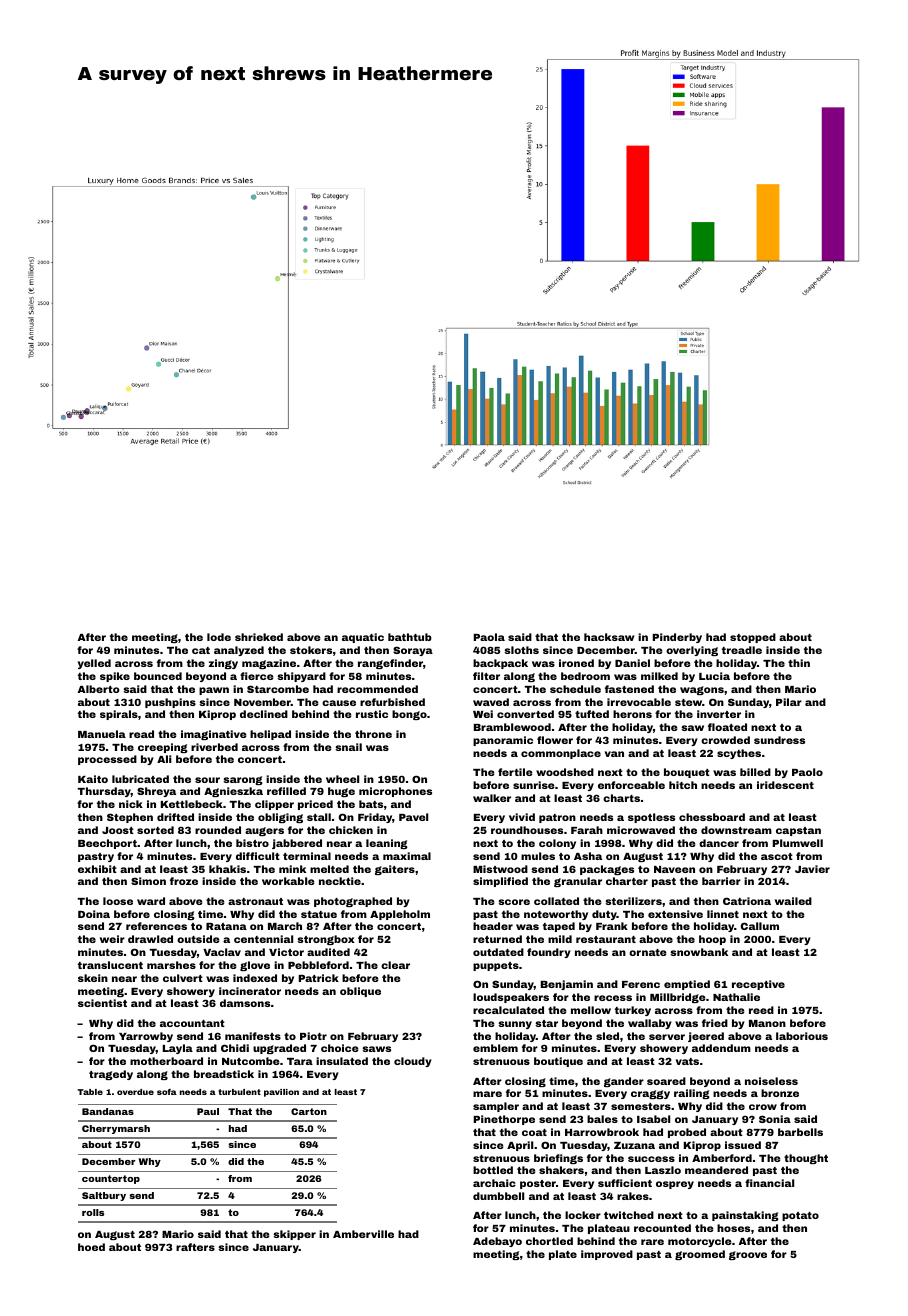  Describe the element at coordinates (761, 1010) in the screenshot. I see `reed` at that location.
